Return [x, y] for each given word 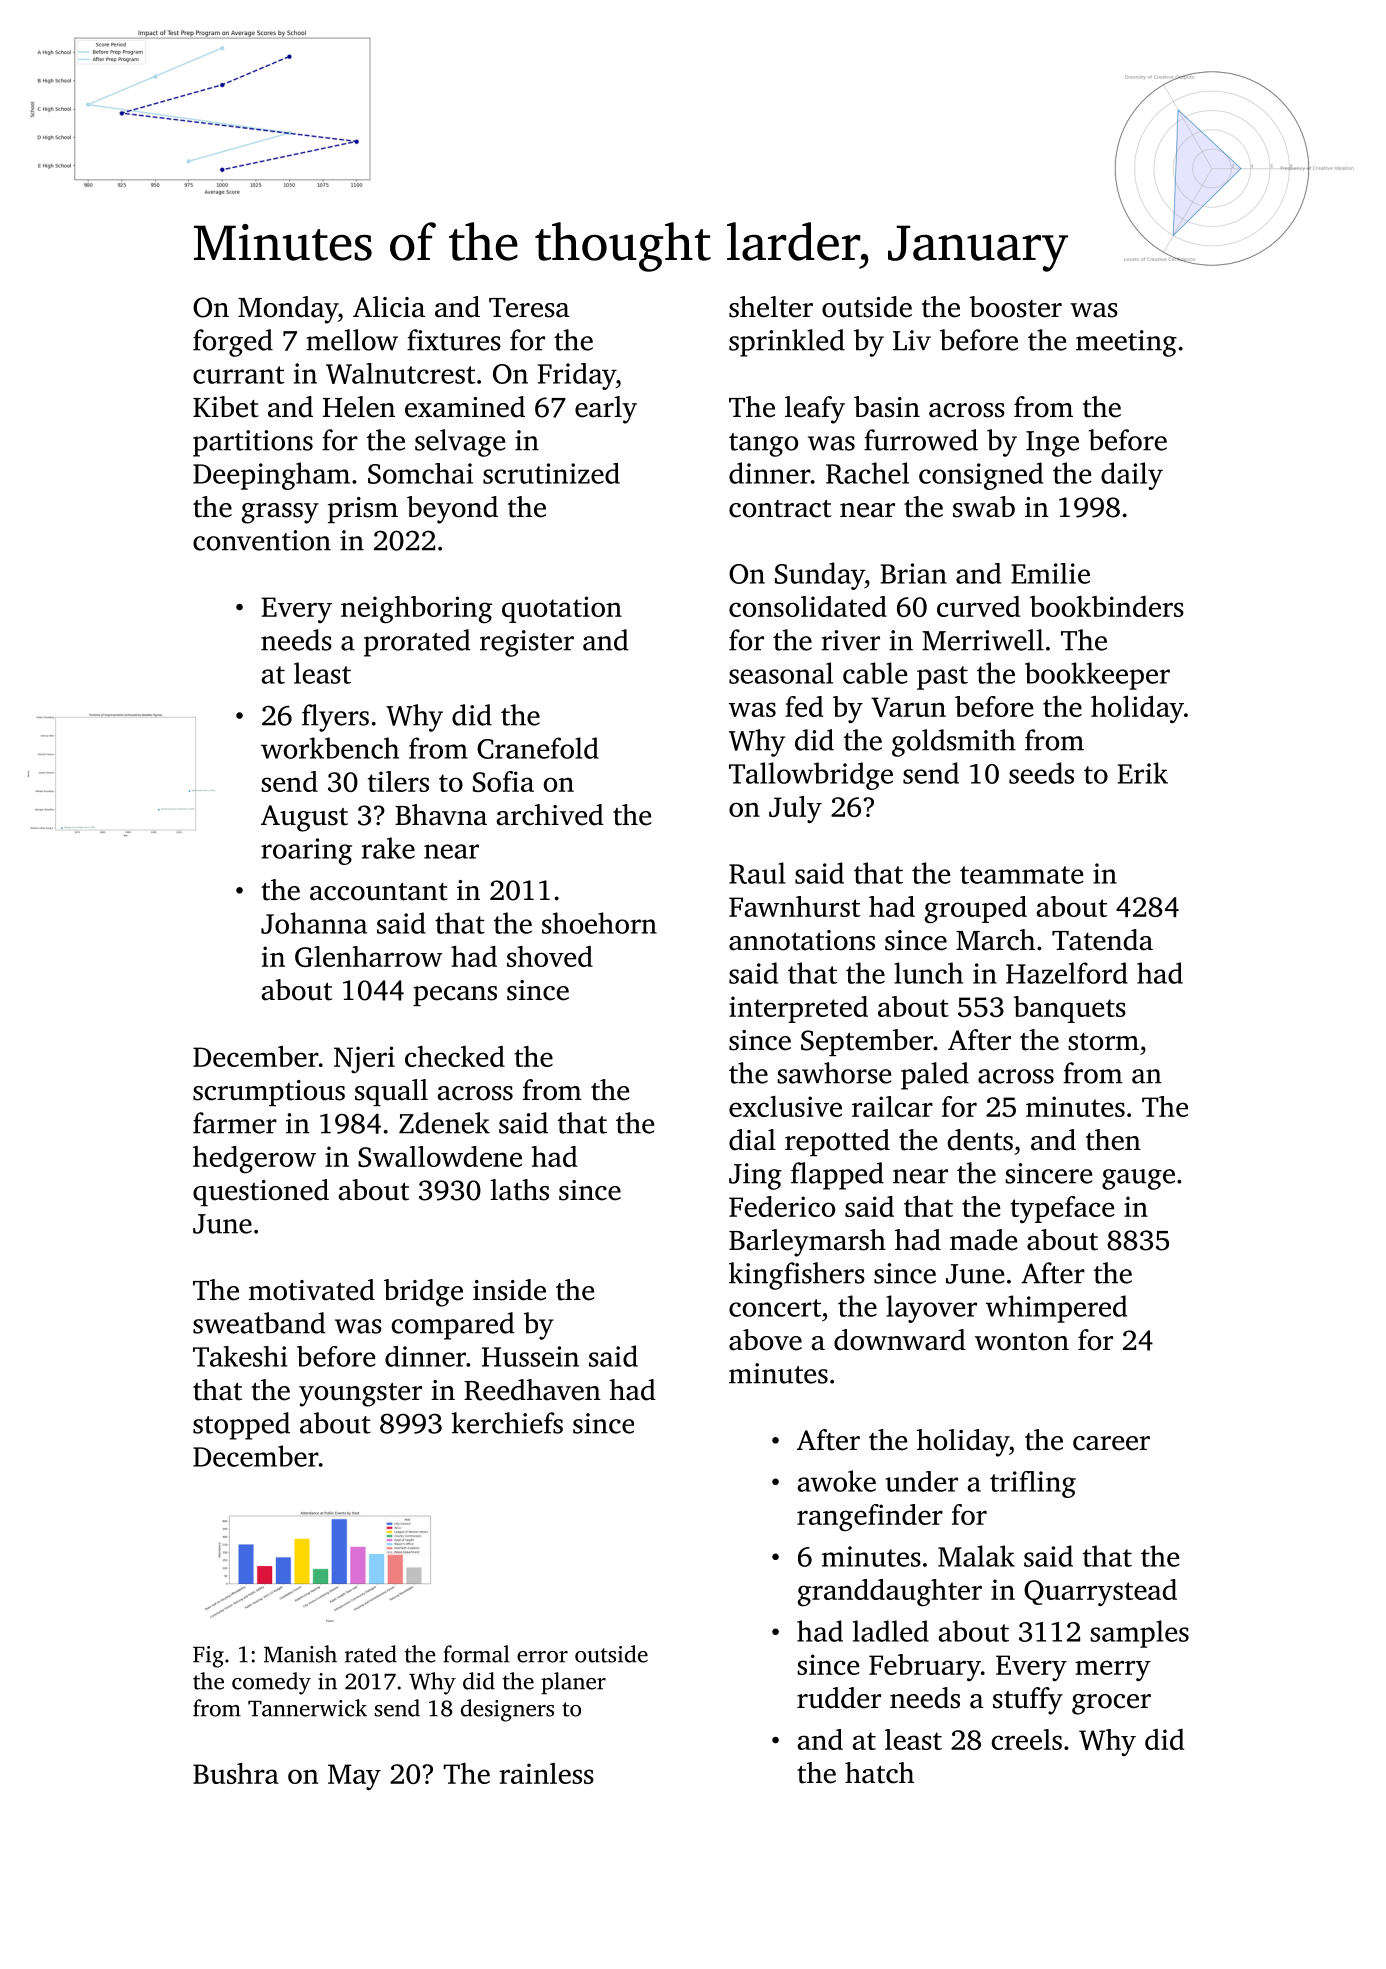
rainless [546, 1773]
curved [978, 606]
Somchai [420, 473]
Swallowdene [440, 1156]
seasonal [781, 673]
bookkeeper [1097, 676]
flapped [837, 1176]
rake [388, 848]
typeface [1062, 1209]
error [542, 1657]
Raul [757, 873]
